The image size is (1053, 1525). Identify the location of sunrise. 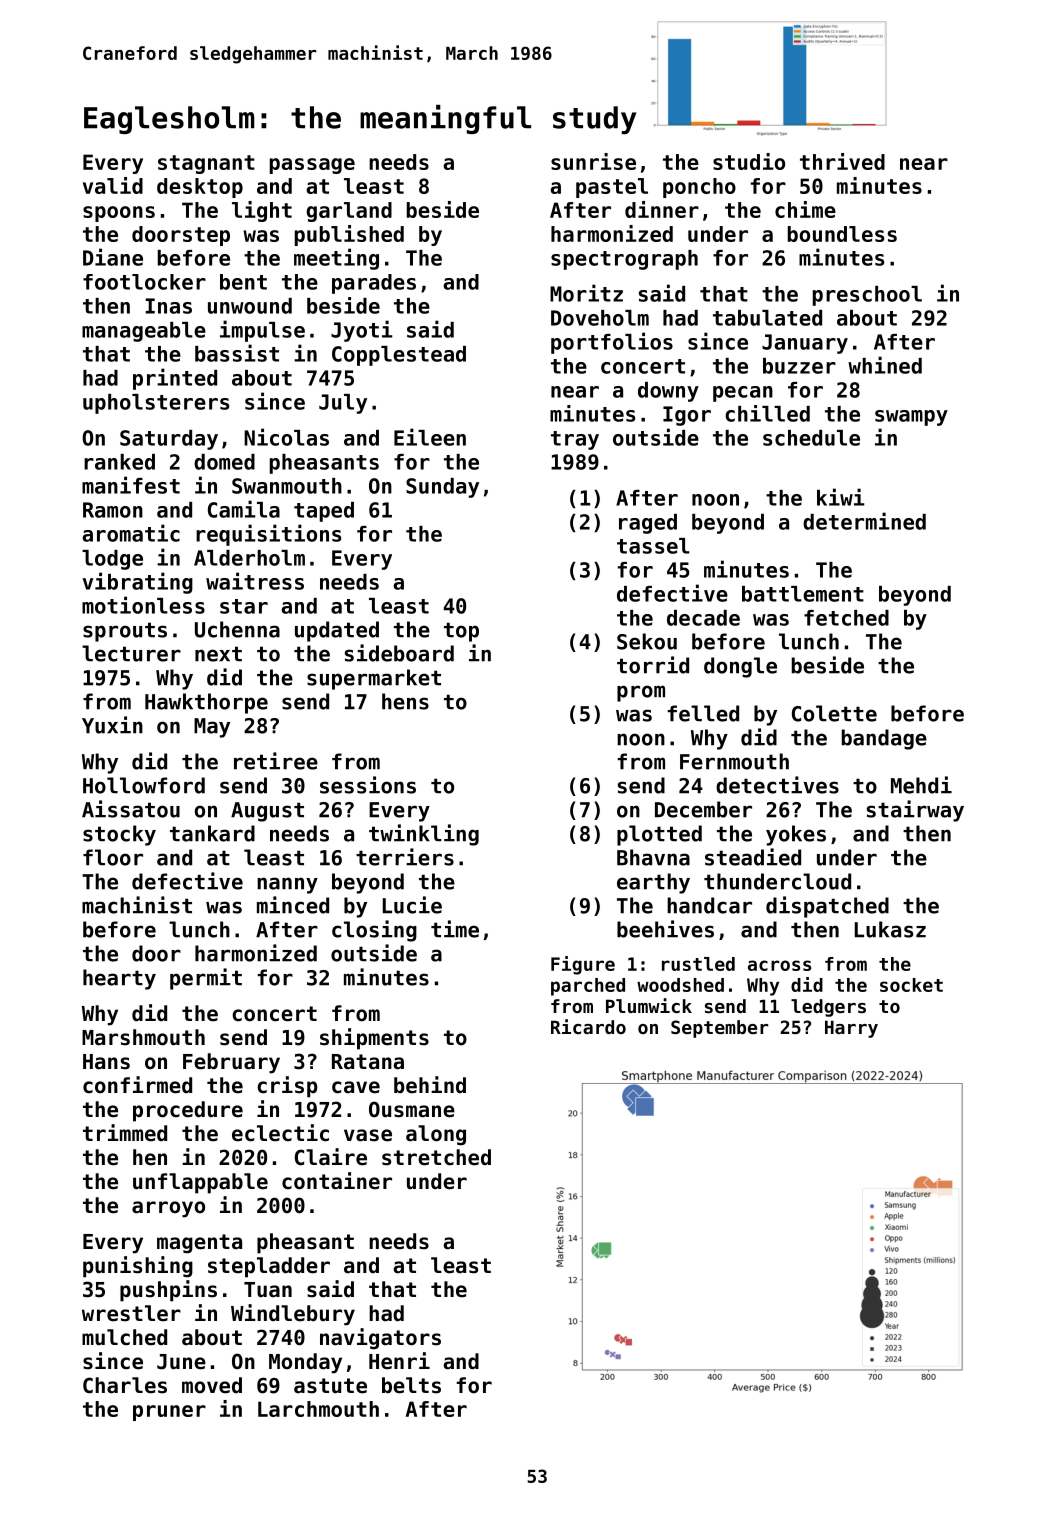
(593, 161).
